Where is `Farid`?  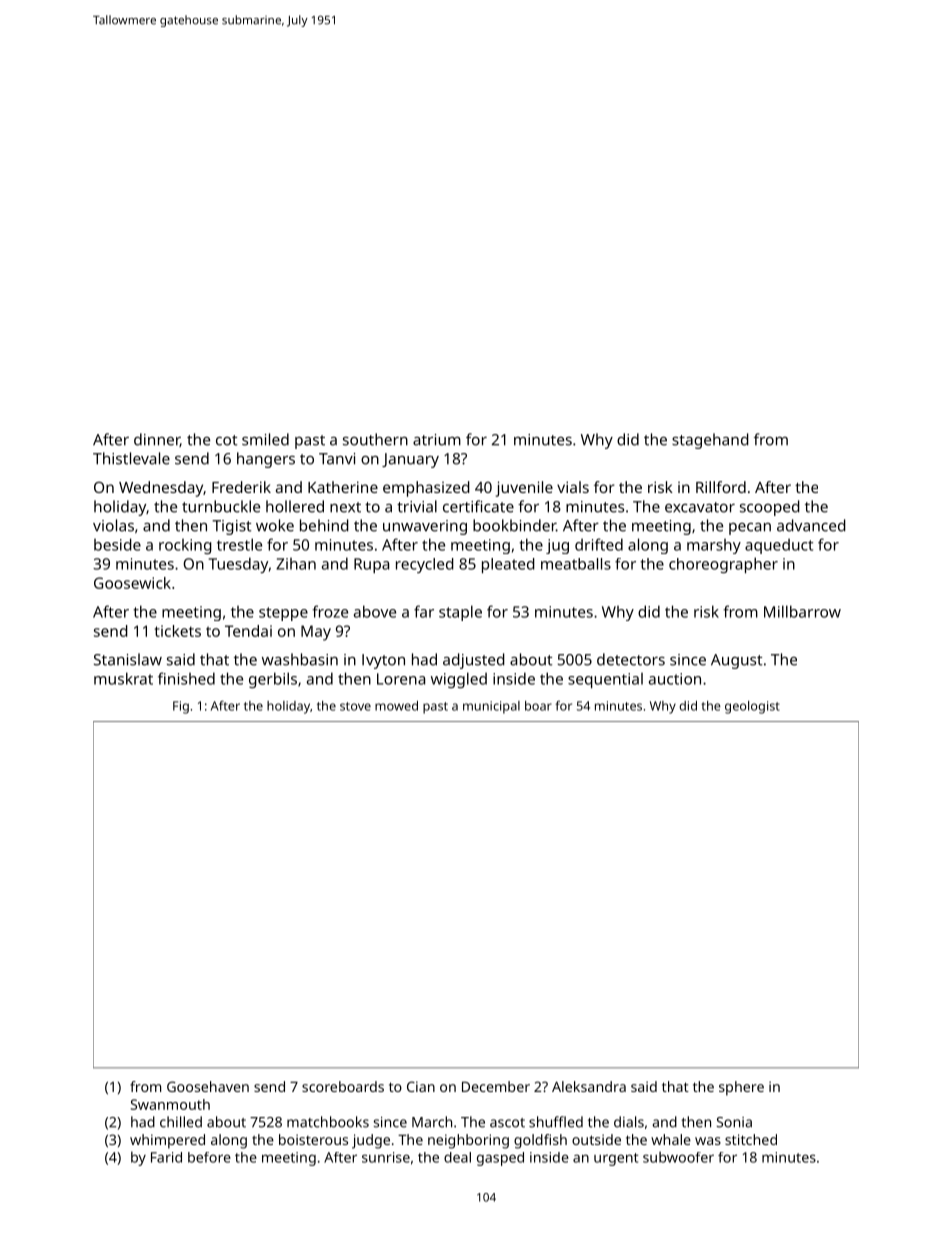
Farid is located at coordinates (166, 1157).
